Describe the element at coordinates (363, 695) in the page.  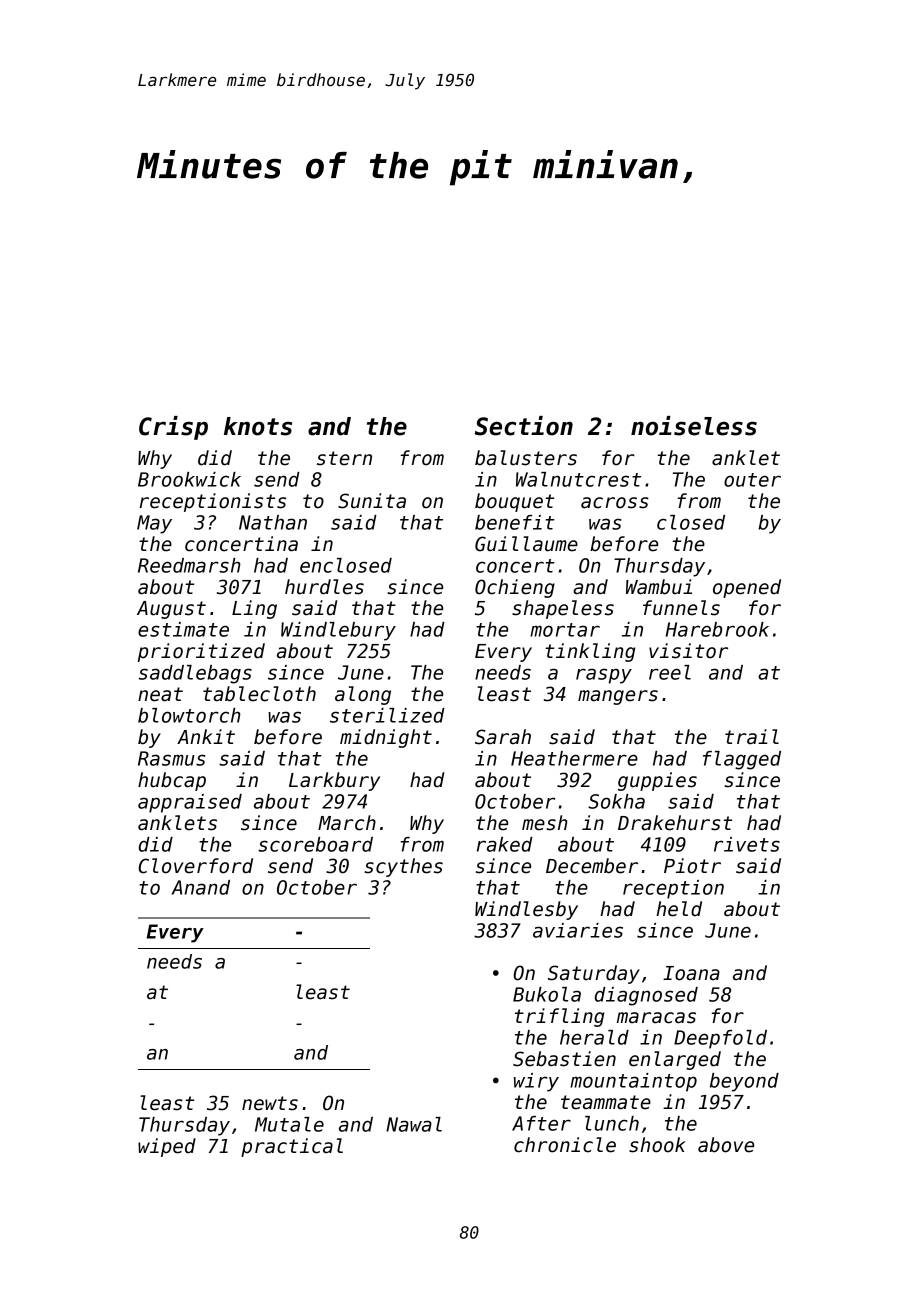
I see `along` at that location.
